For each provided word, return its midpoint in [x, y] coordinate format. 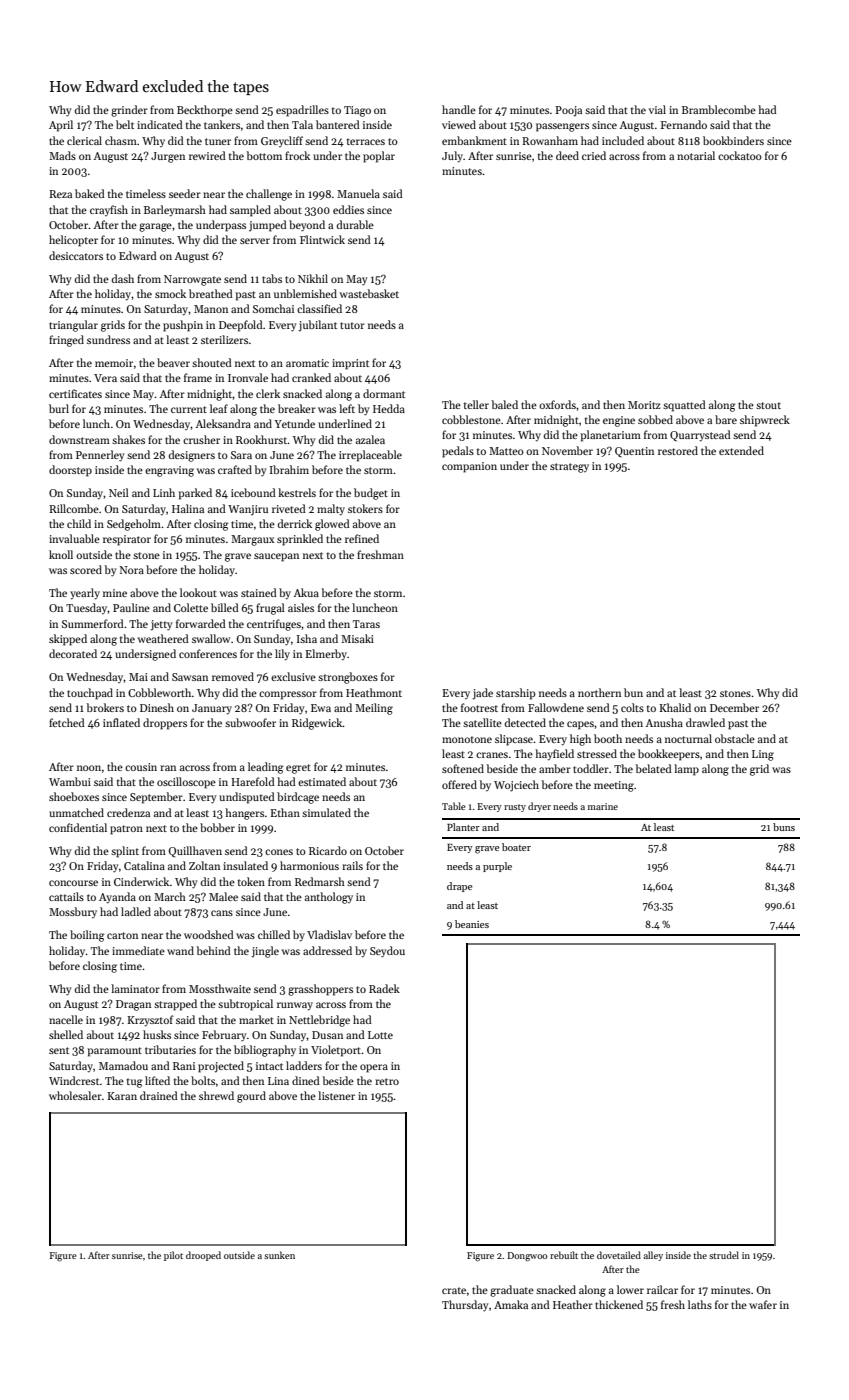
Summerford [93, 623]
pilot [173, 1256]
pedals [458, 452]
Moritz [644, 405]
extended [741, 450]
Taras [366, 624]
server [255, 241]
